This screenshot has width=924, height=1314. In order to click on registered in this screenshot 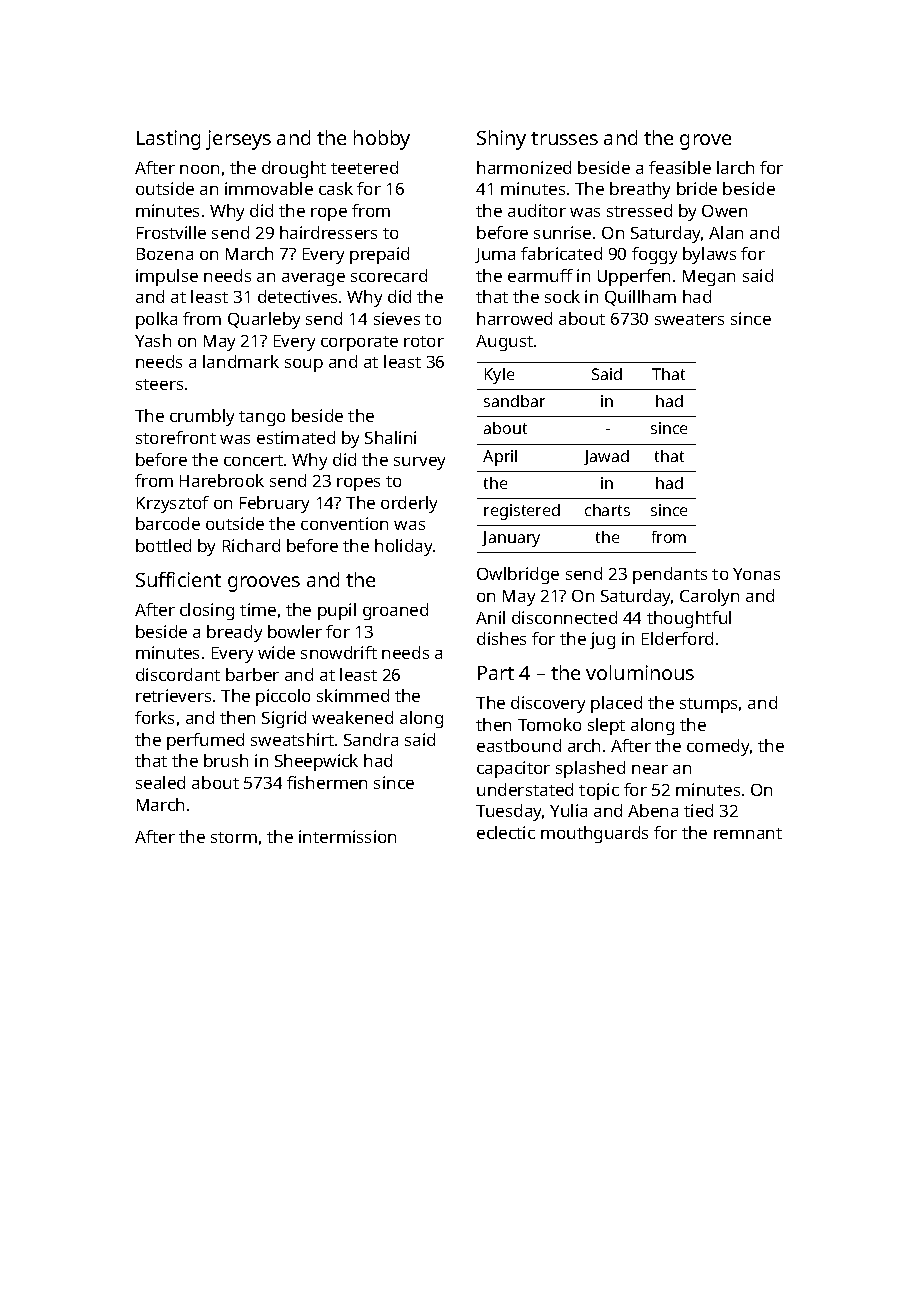, I will do `click(522, 512)`.
